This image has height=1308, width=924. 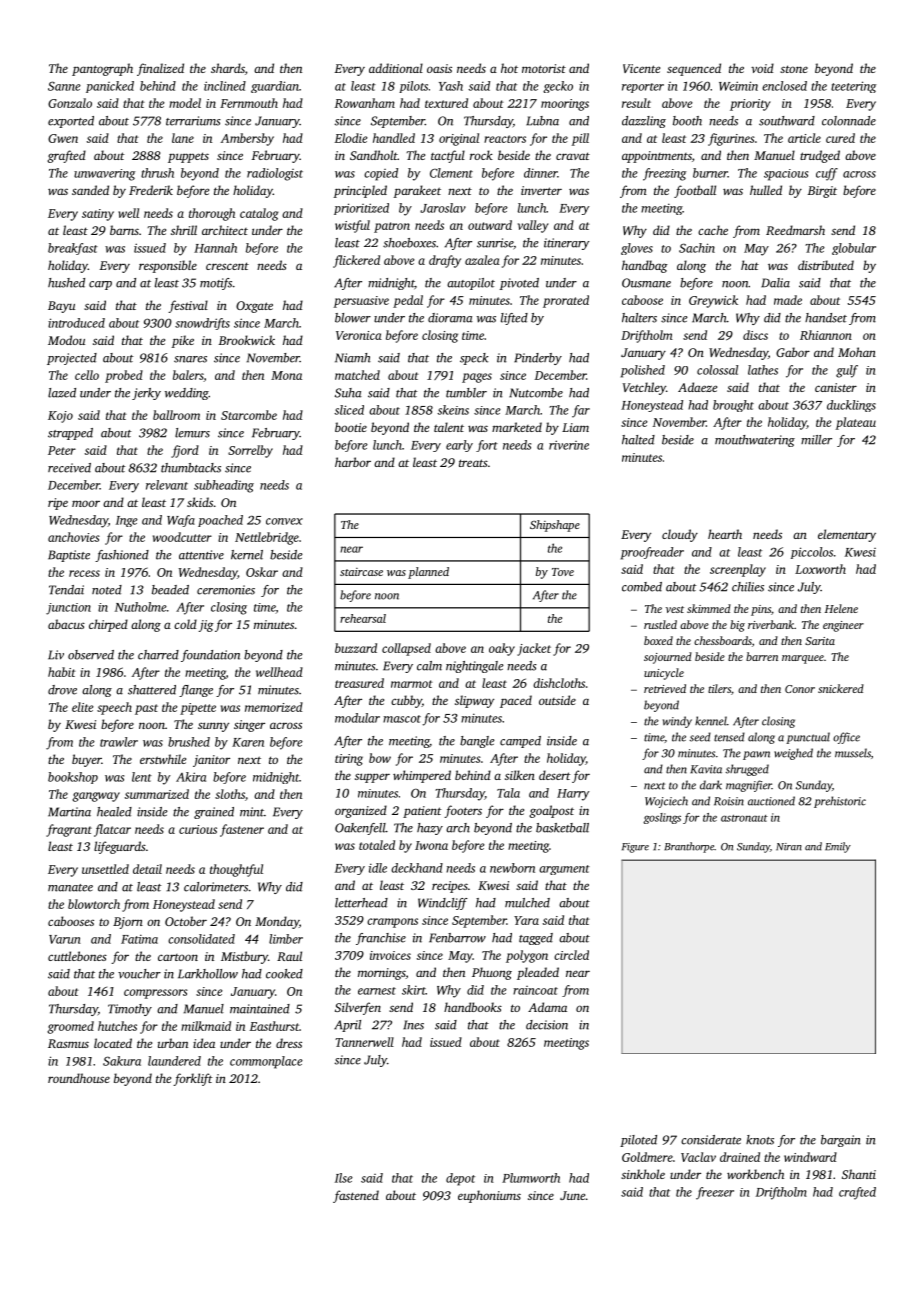 I want to click on terrariums, so click(x=193, y=121).
